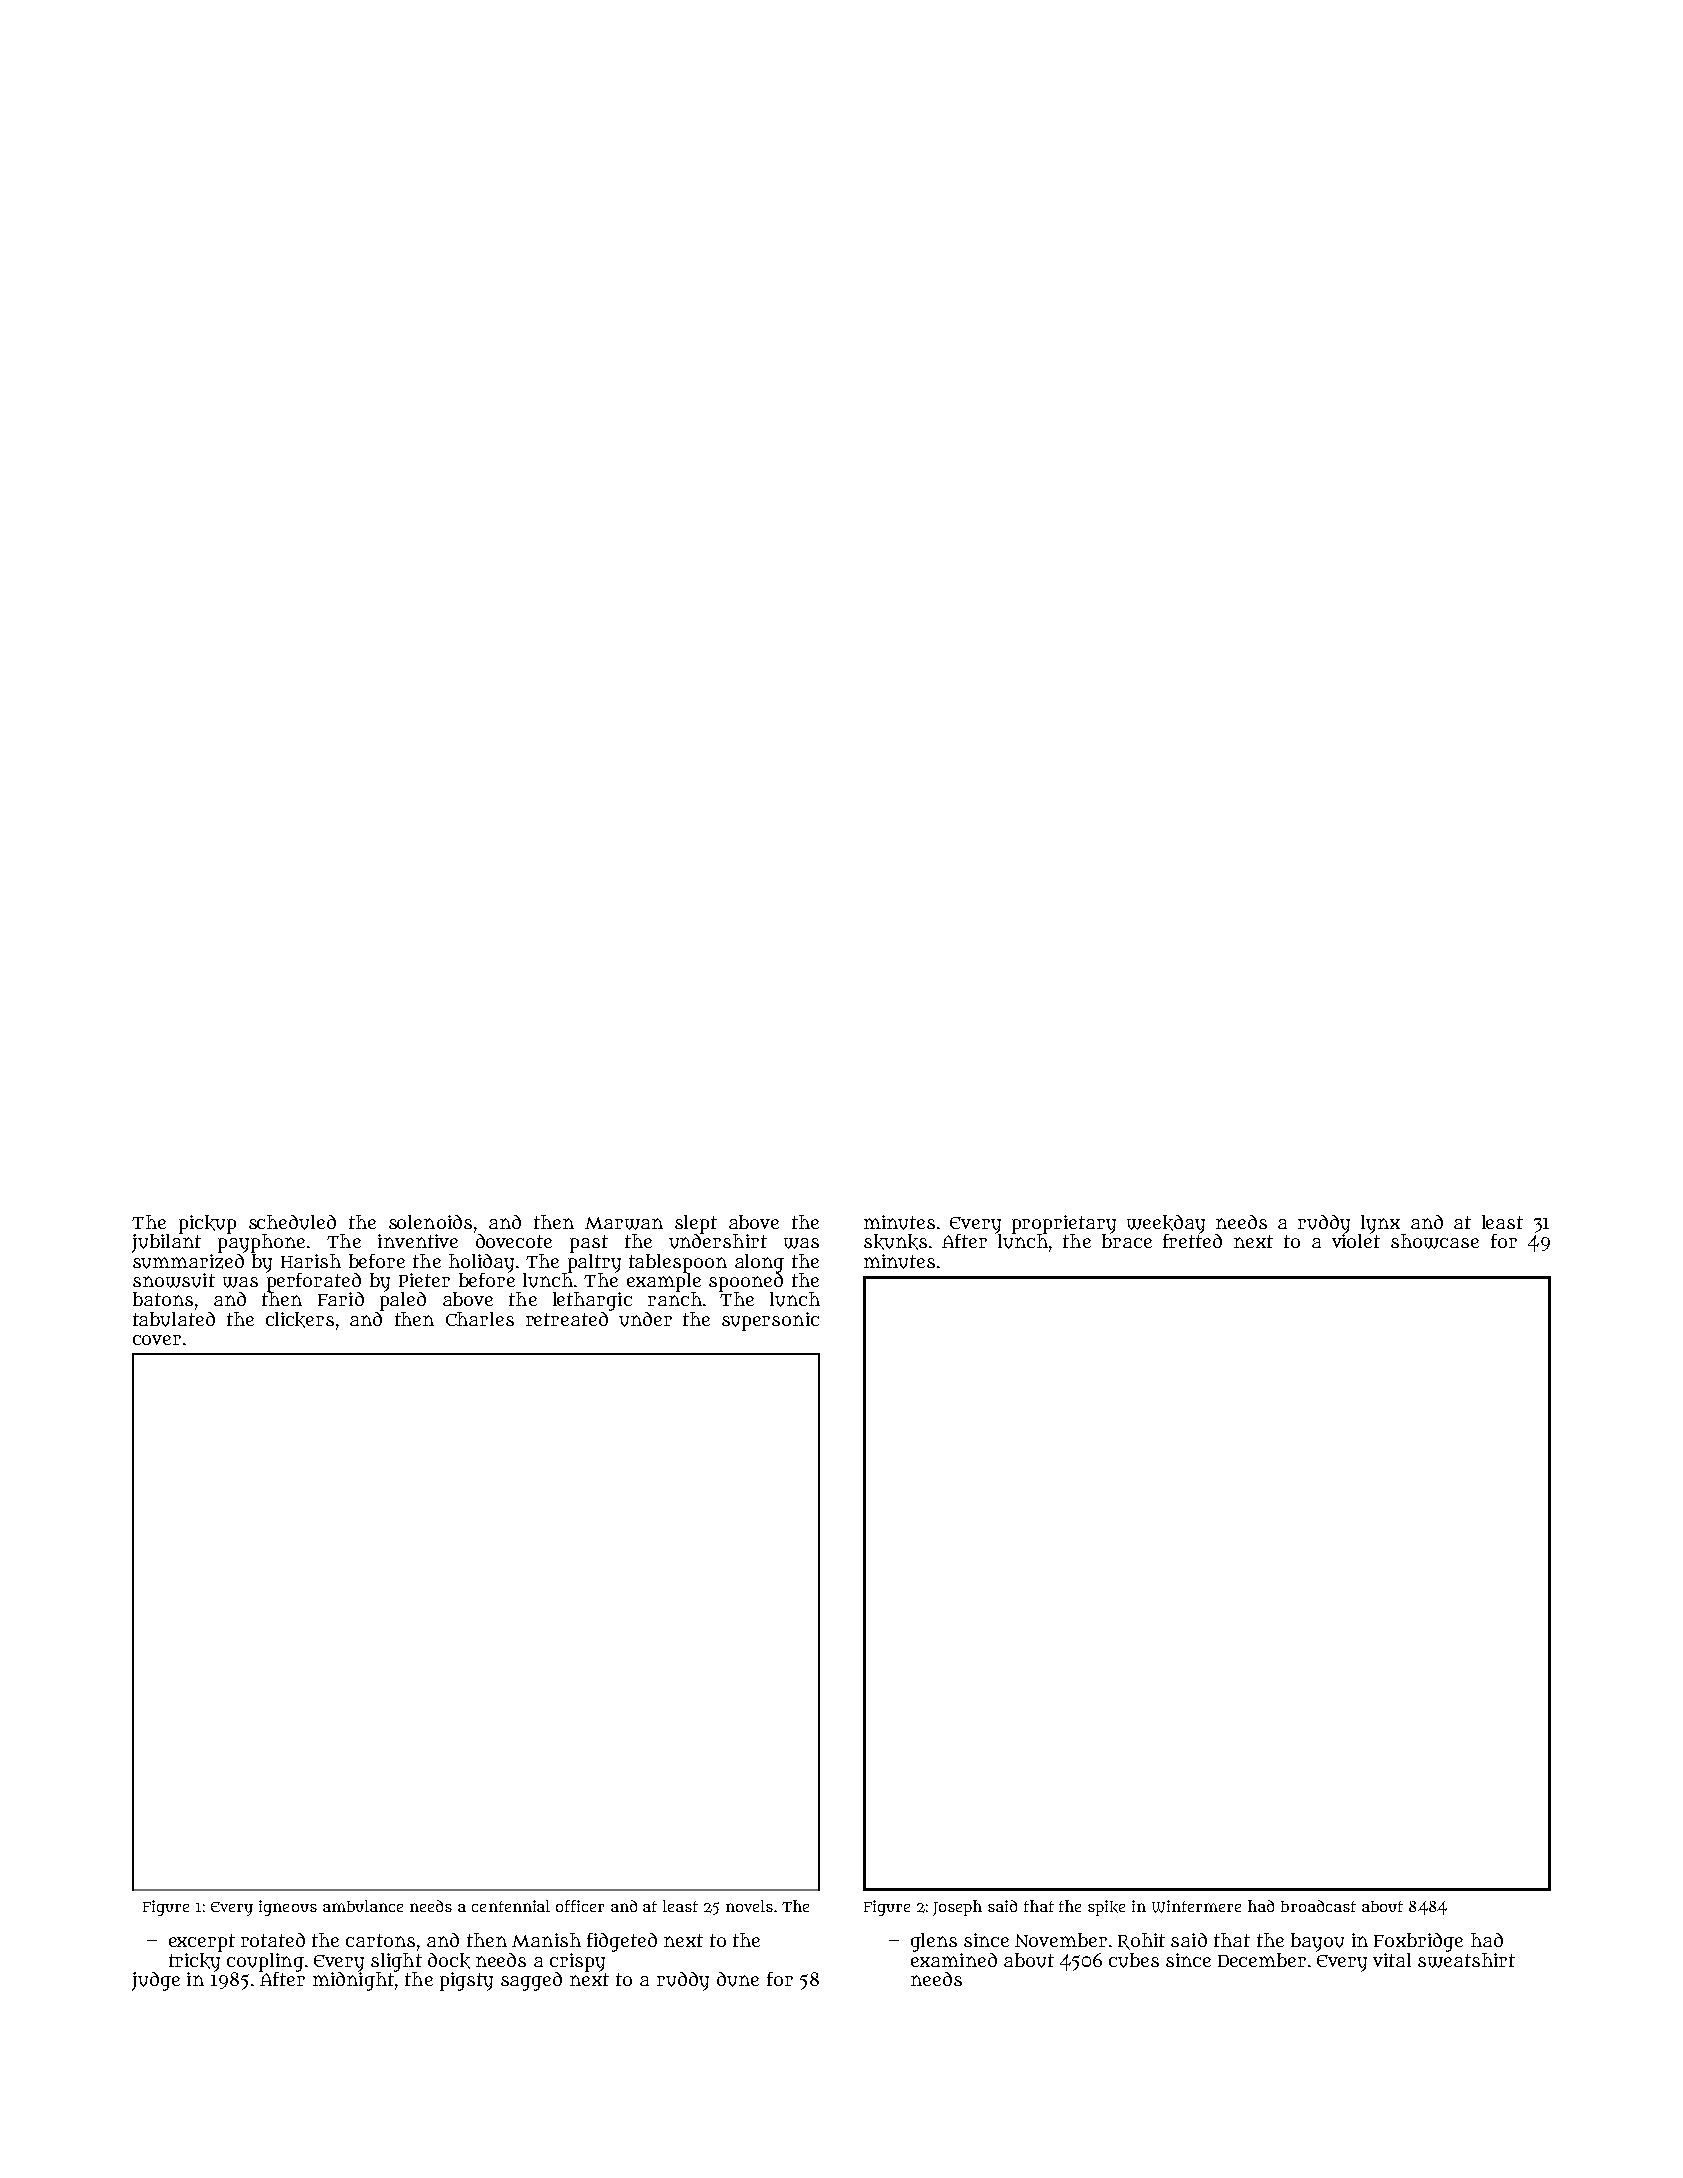 The image size is (1683, 2178). What do you see at coordinates (403, 1301) in the document?
I see `paled` at bounding box center [403, 1301].
